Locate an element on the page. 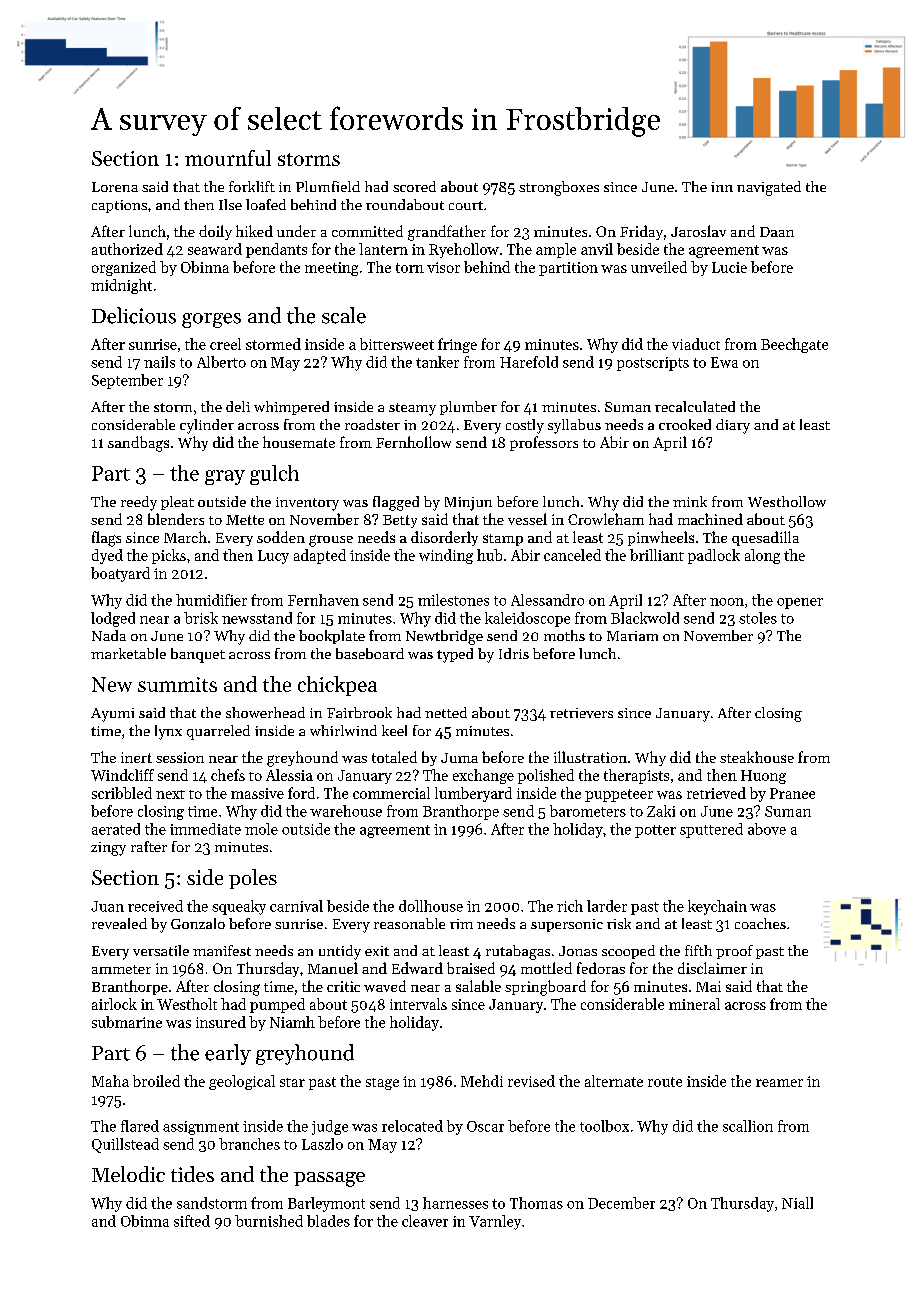 The width and height of the page is (924, 1308). pumped is located at coordinates (277, 1005).
